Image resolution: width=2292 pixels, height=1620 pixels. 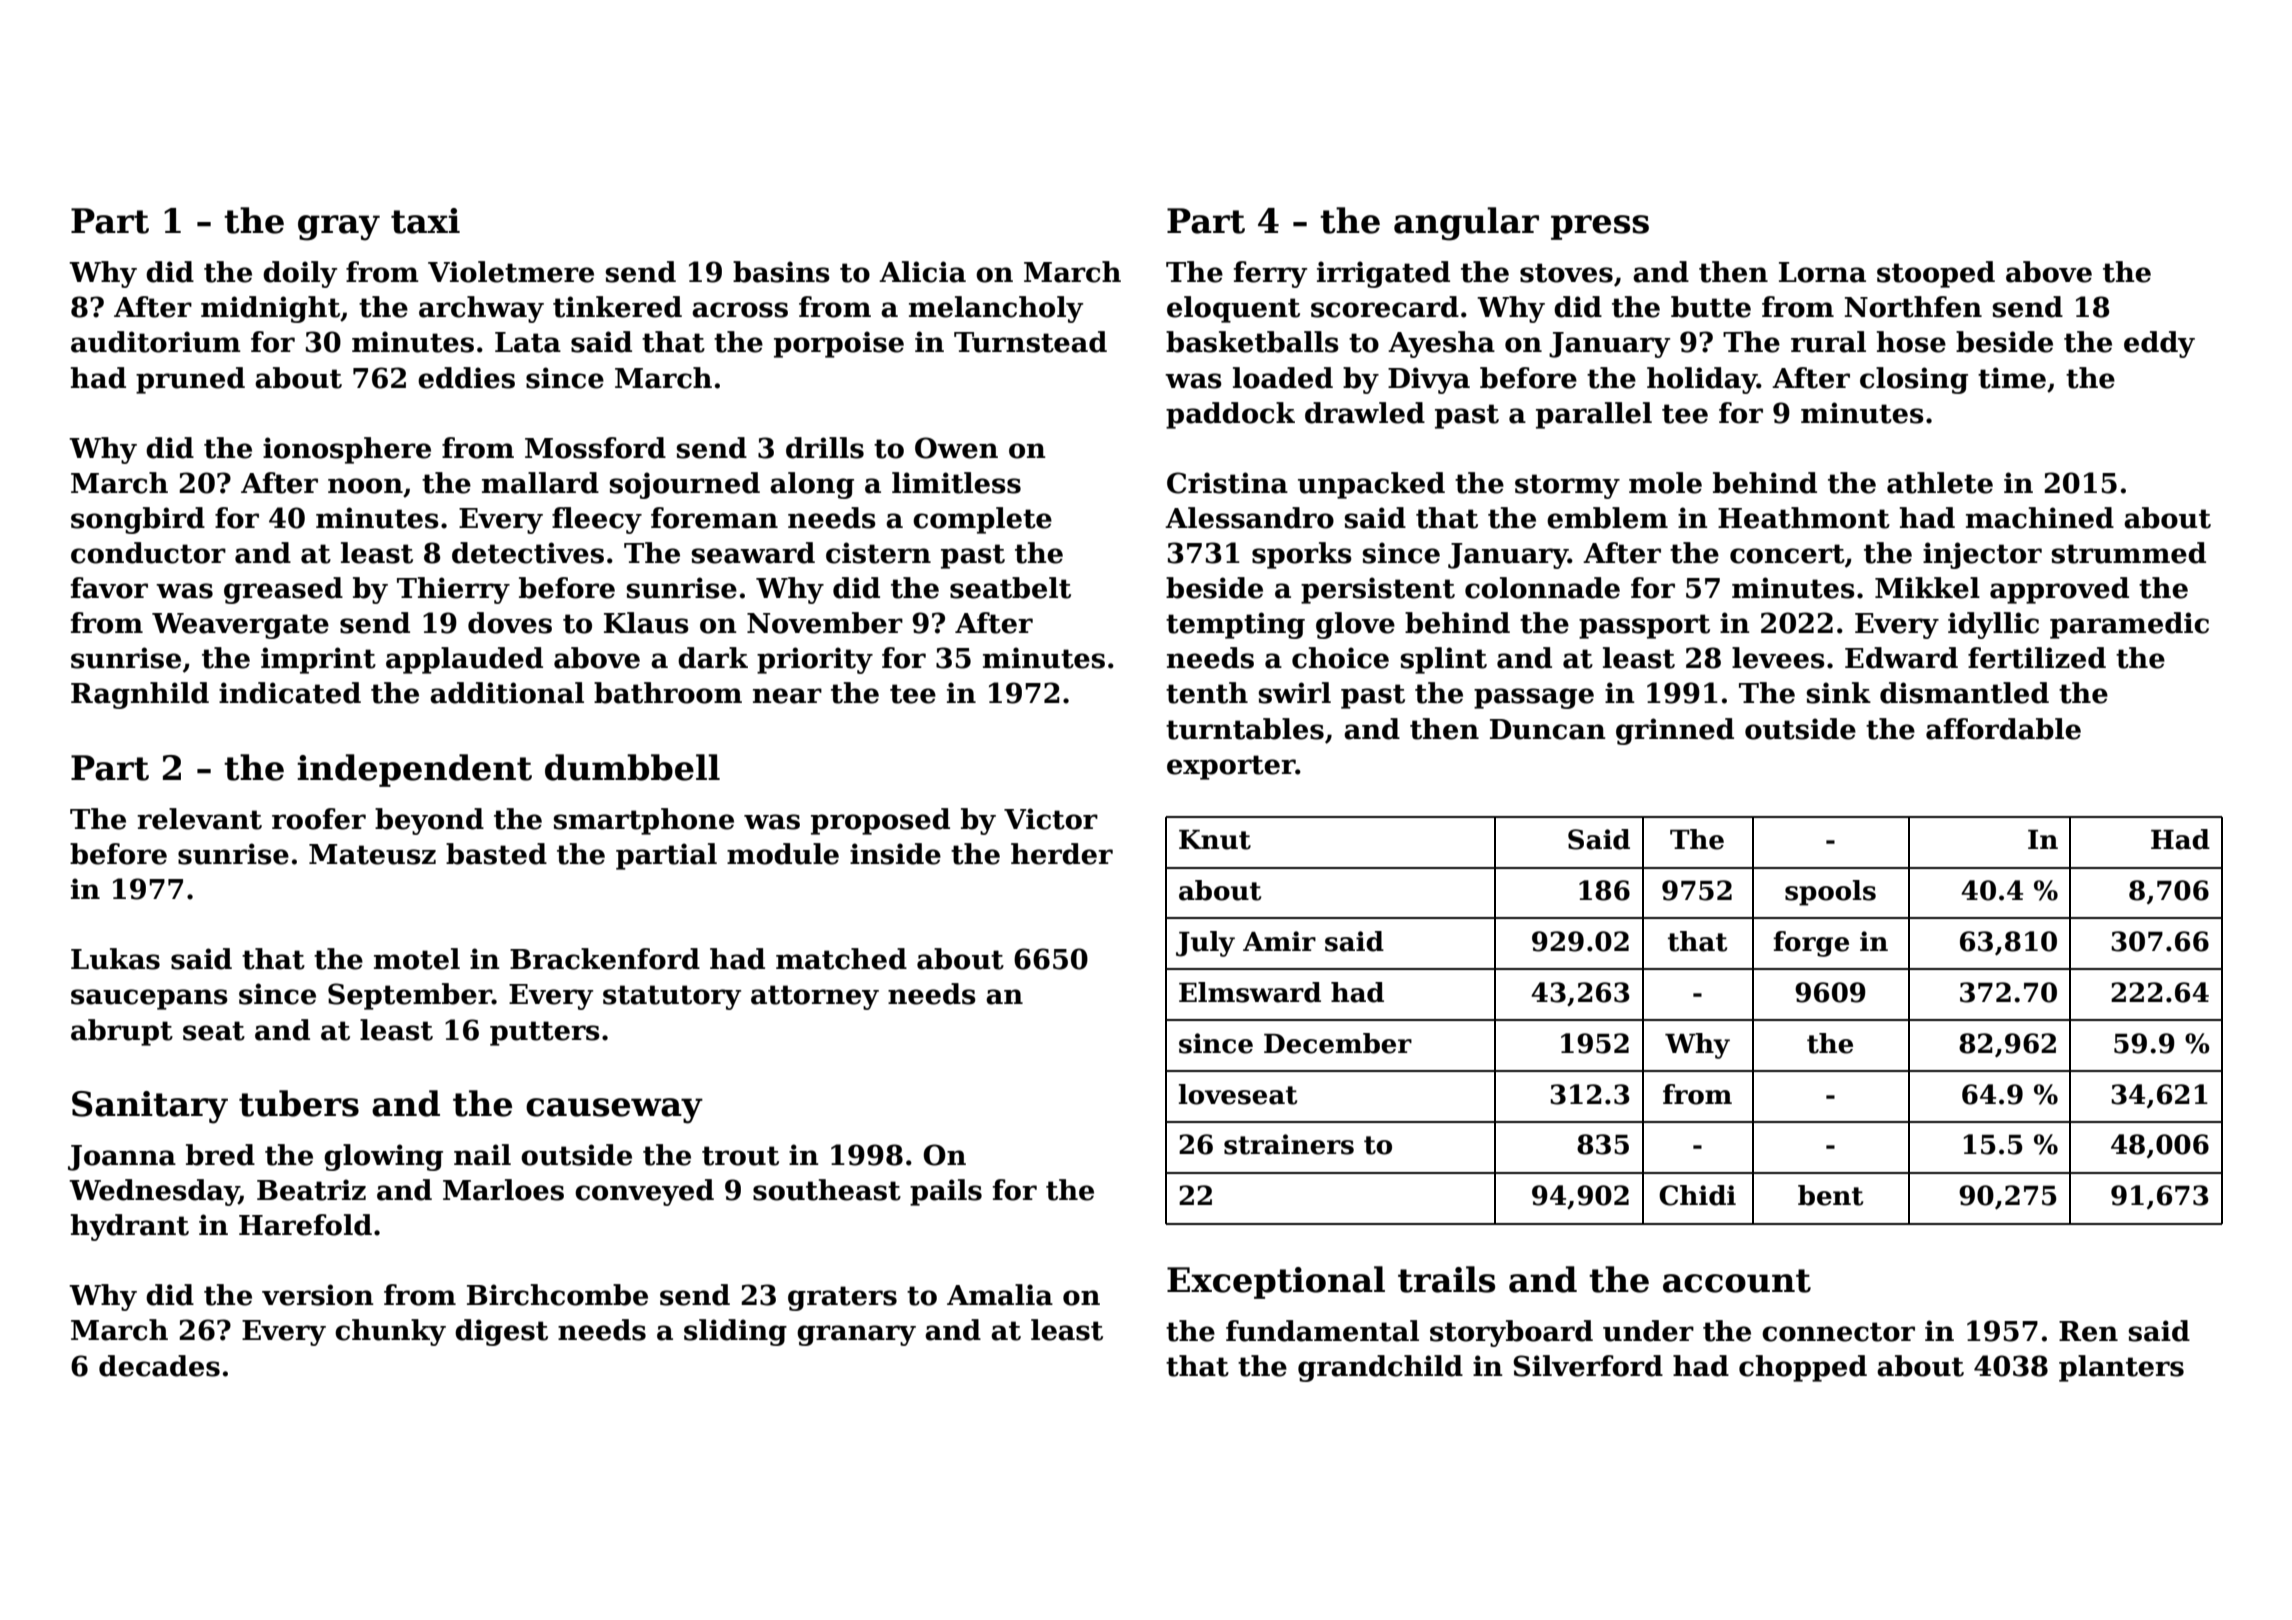 I want to click on trails, so click(x=1446, y=1279).
